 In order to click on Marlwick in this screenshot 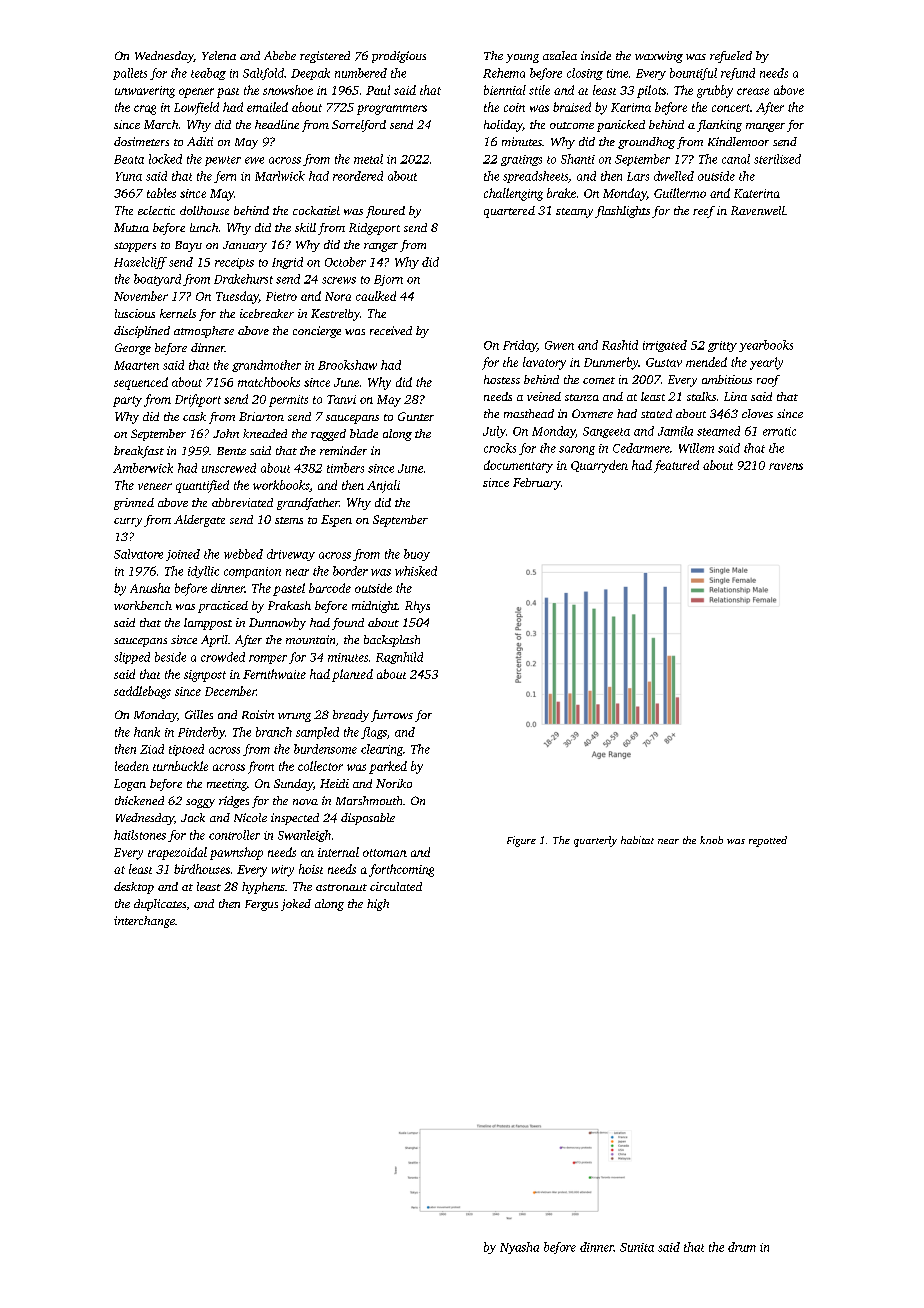, I will do `click(280, 176)`.
